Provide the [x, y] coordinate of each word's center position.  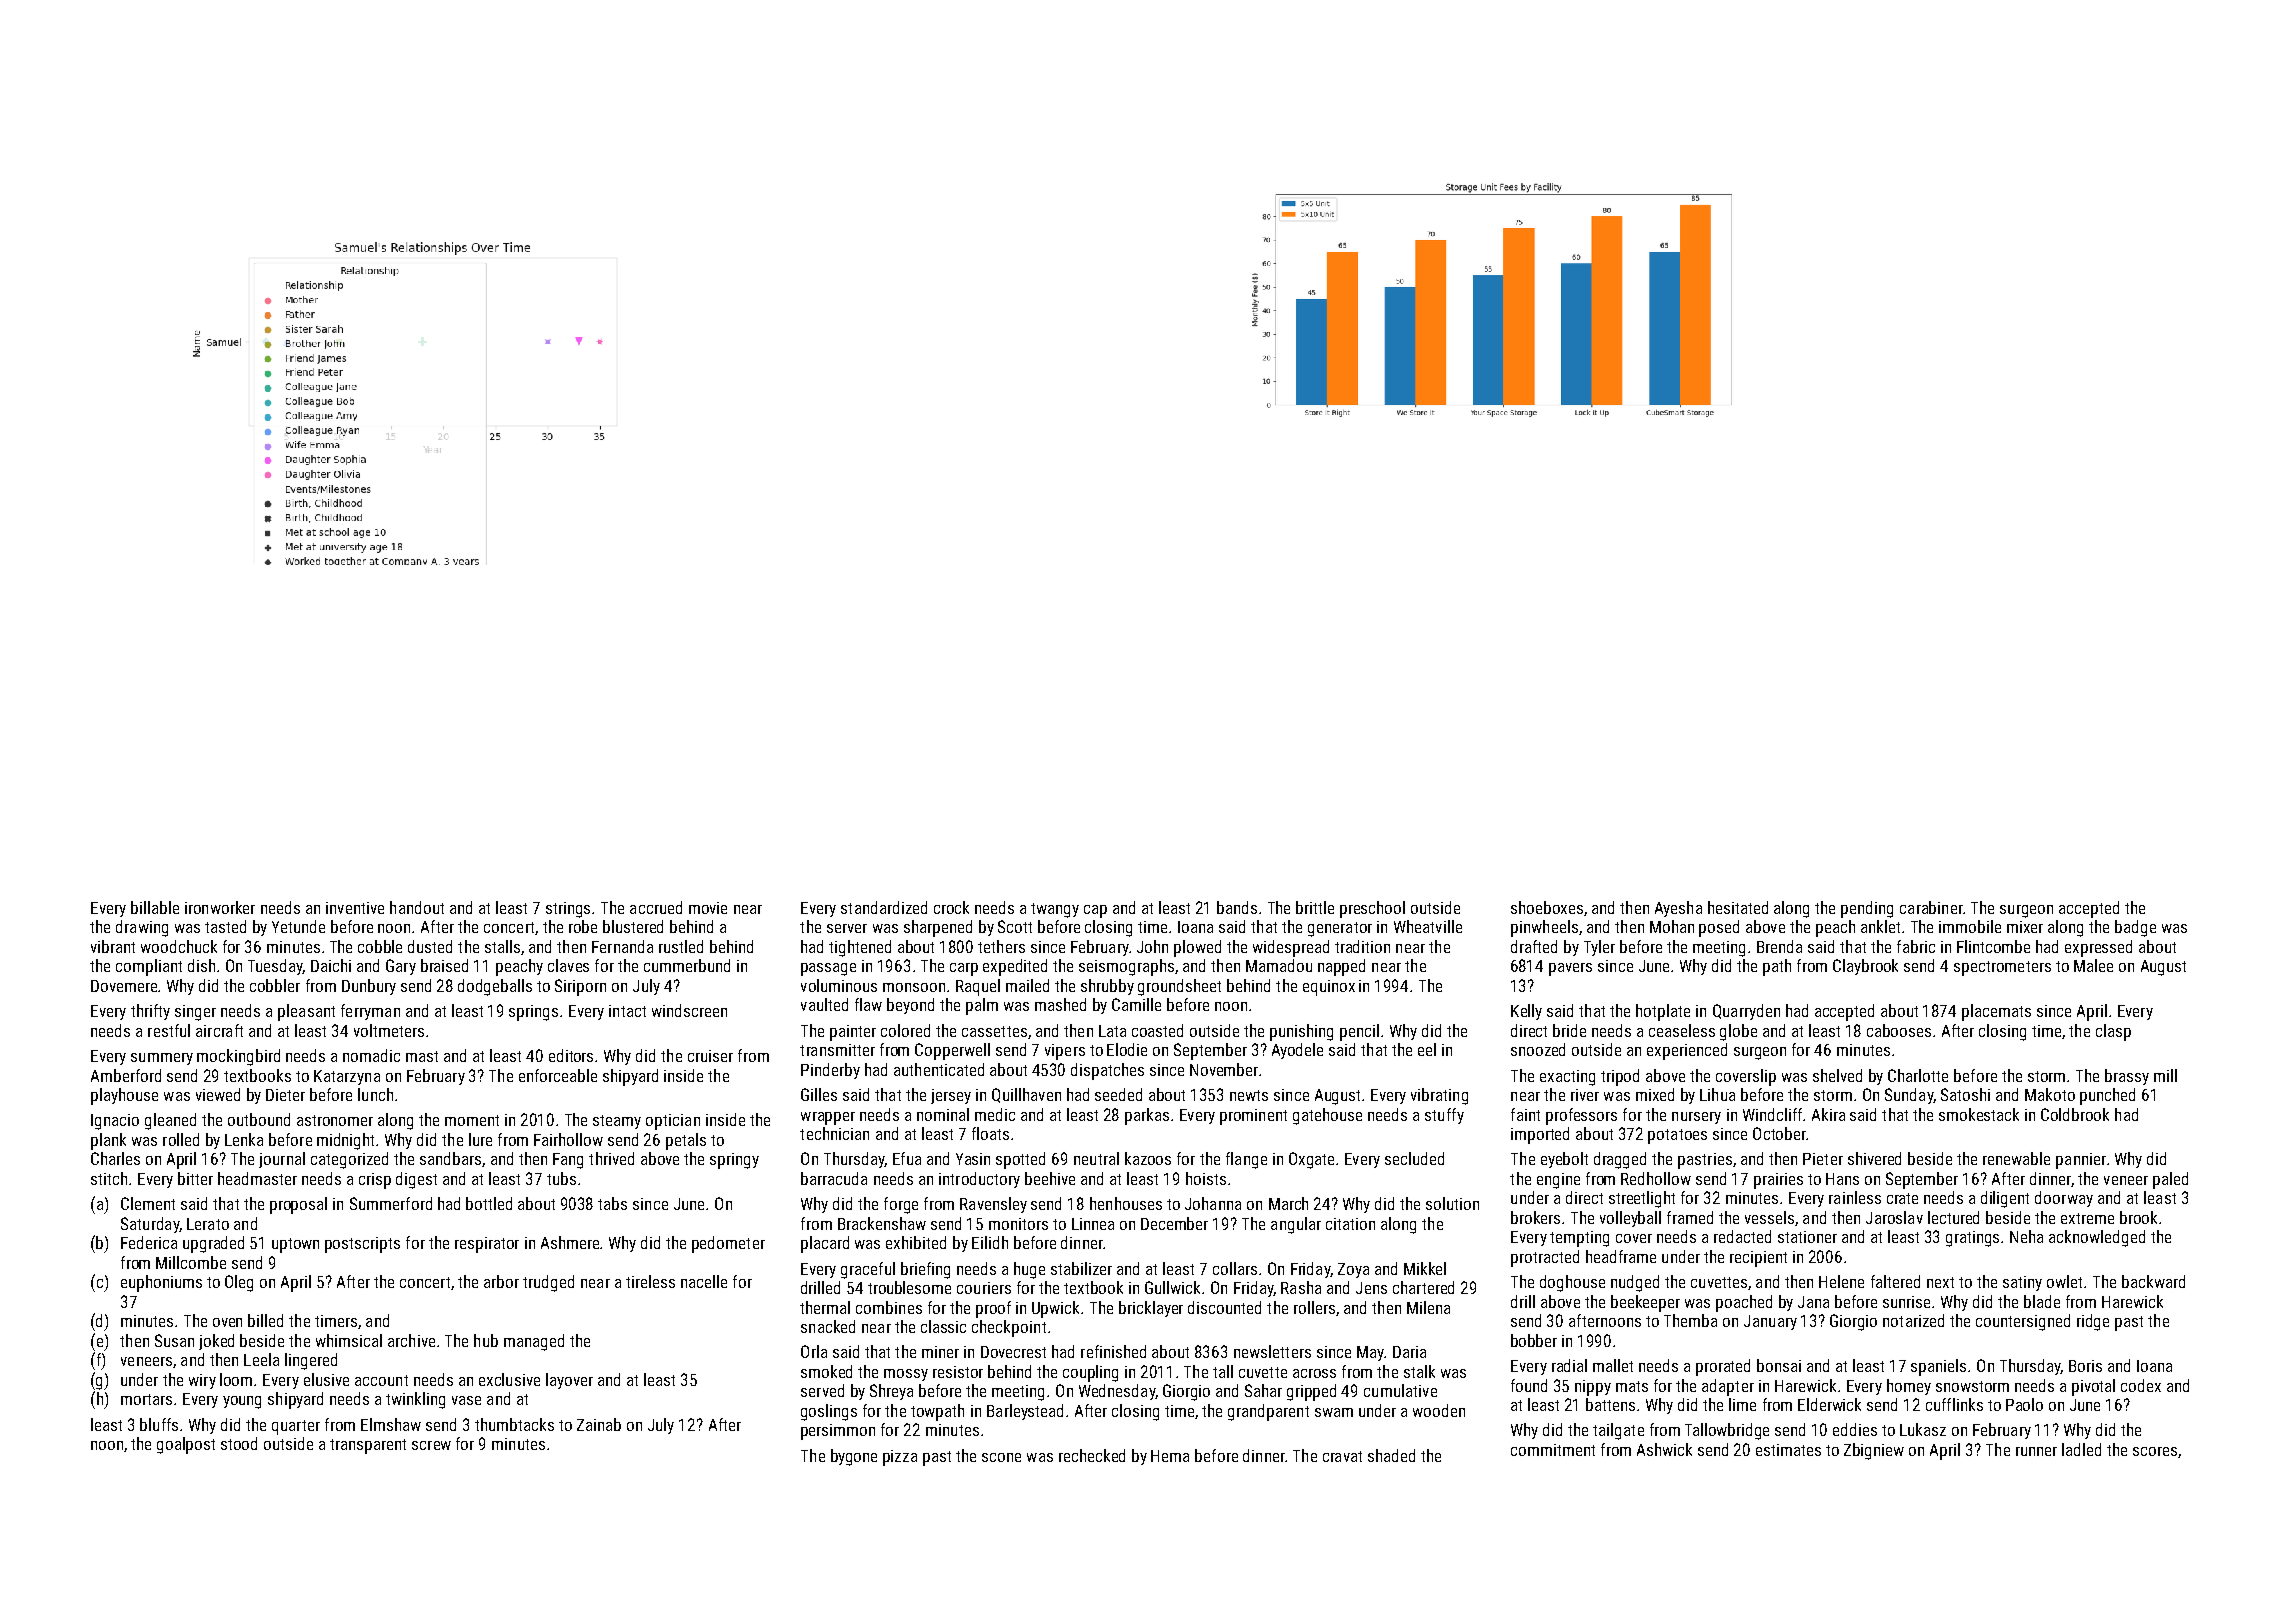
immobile [1970, 926]
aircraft [219, 1030]
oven [227, 1322]
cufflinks [1954, 1404]
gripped [1311, 1392]
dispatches [1107, 1071]
